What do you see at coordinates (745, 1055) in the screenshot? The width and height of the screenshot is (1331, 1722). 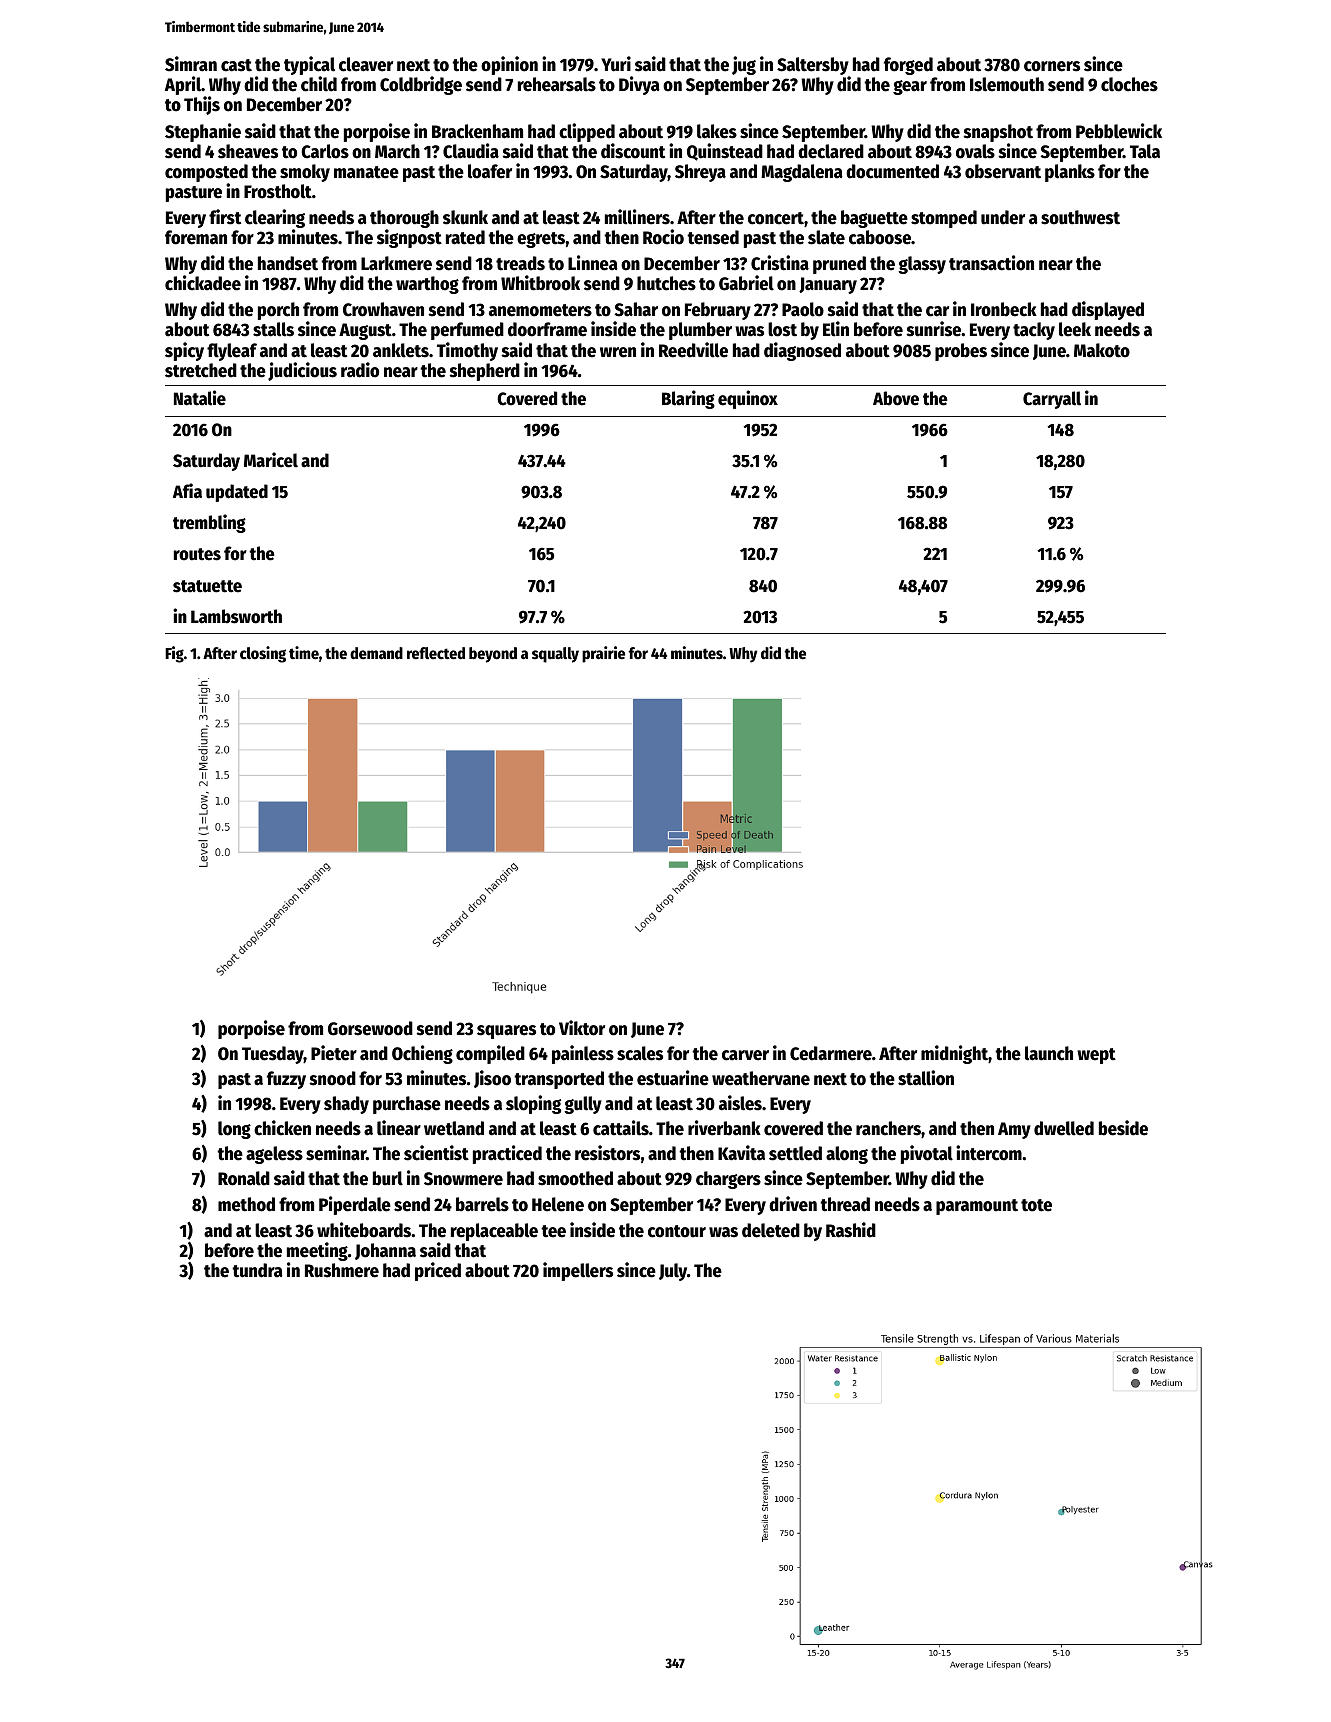 I see `carver` at bounding box center [745, 1055].
